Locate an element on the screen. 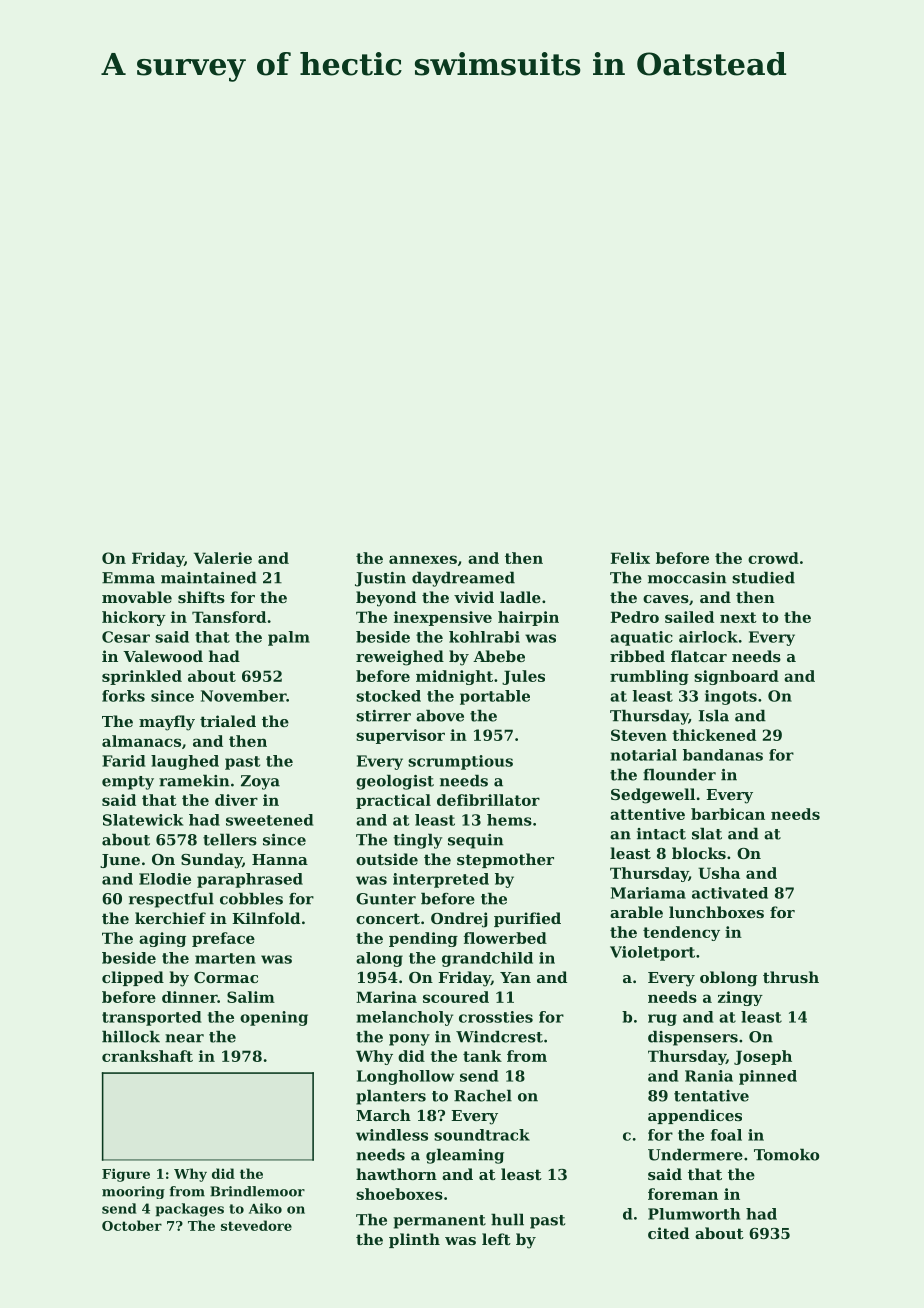  next is located at coordinates (738, 617).
